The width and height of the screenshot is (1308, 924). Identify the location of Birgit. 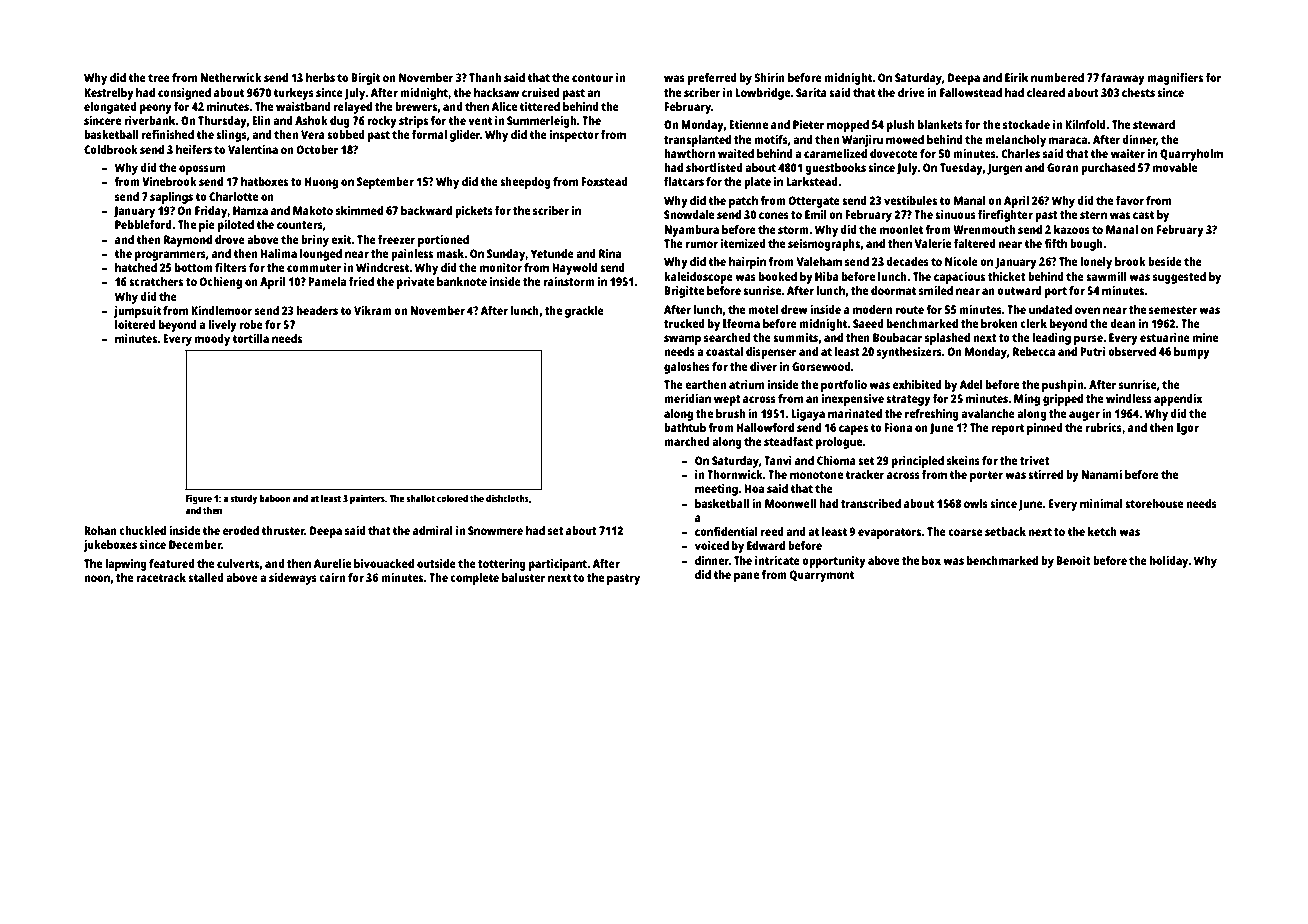
(365, 79).
